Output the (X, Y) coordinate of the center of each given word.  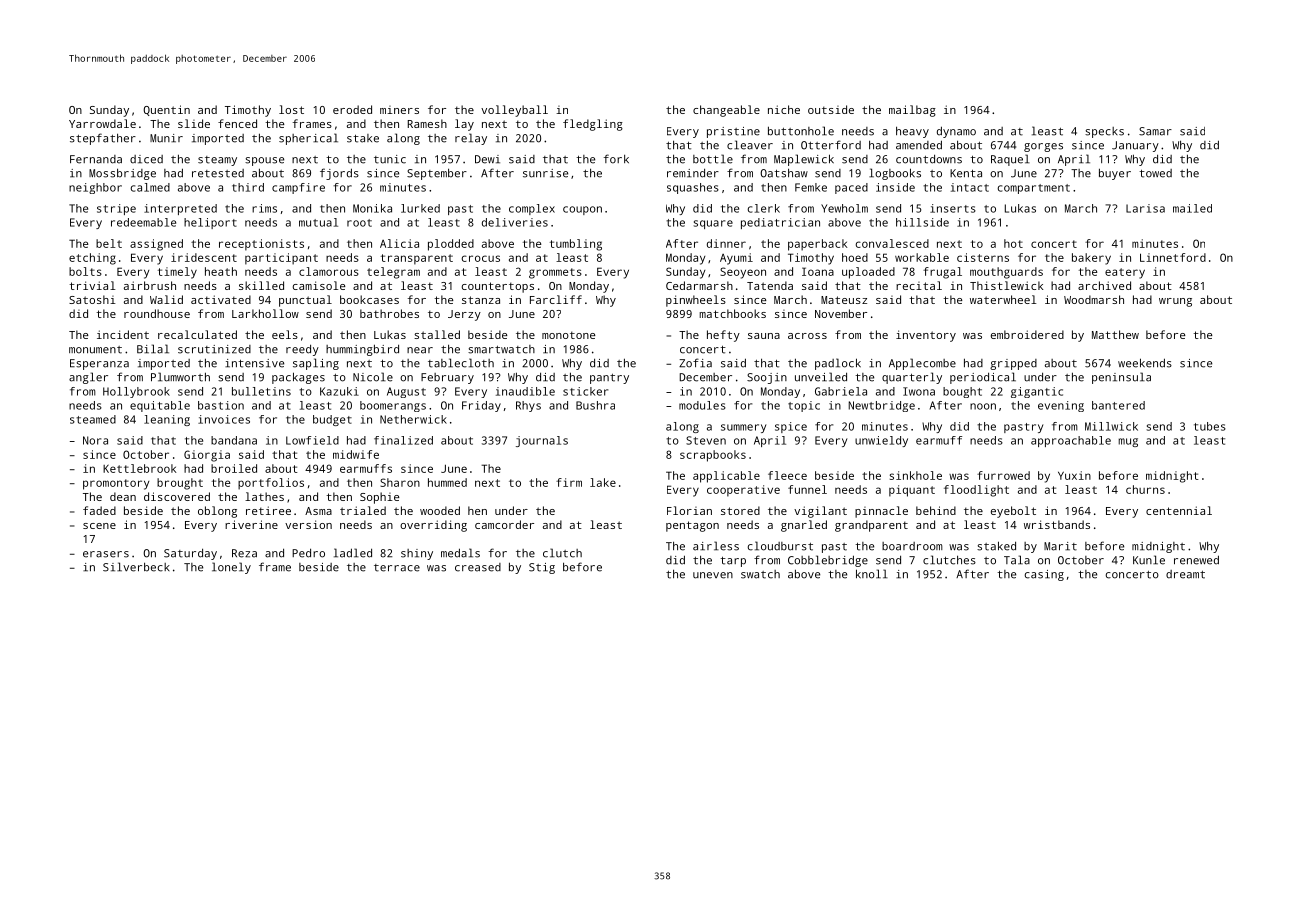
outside (831, 109)
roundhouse (157, 313)
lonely (231, 568)
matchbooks (732, 313)
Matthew (1115, 334)
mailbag (912, 111)
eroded (352, 109)
